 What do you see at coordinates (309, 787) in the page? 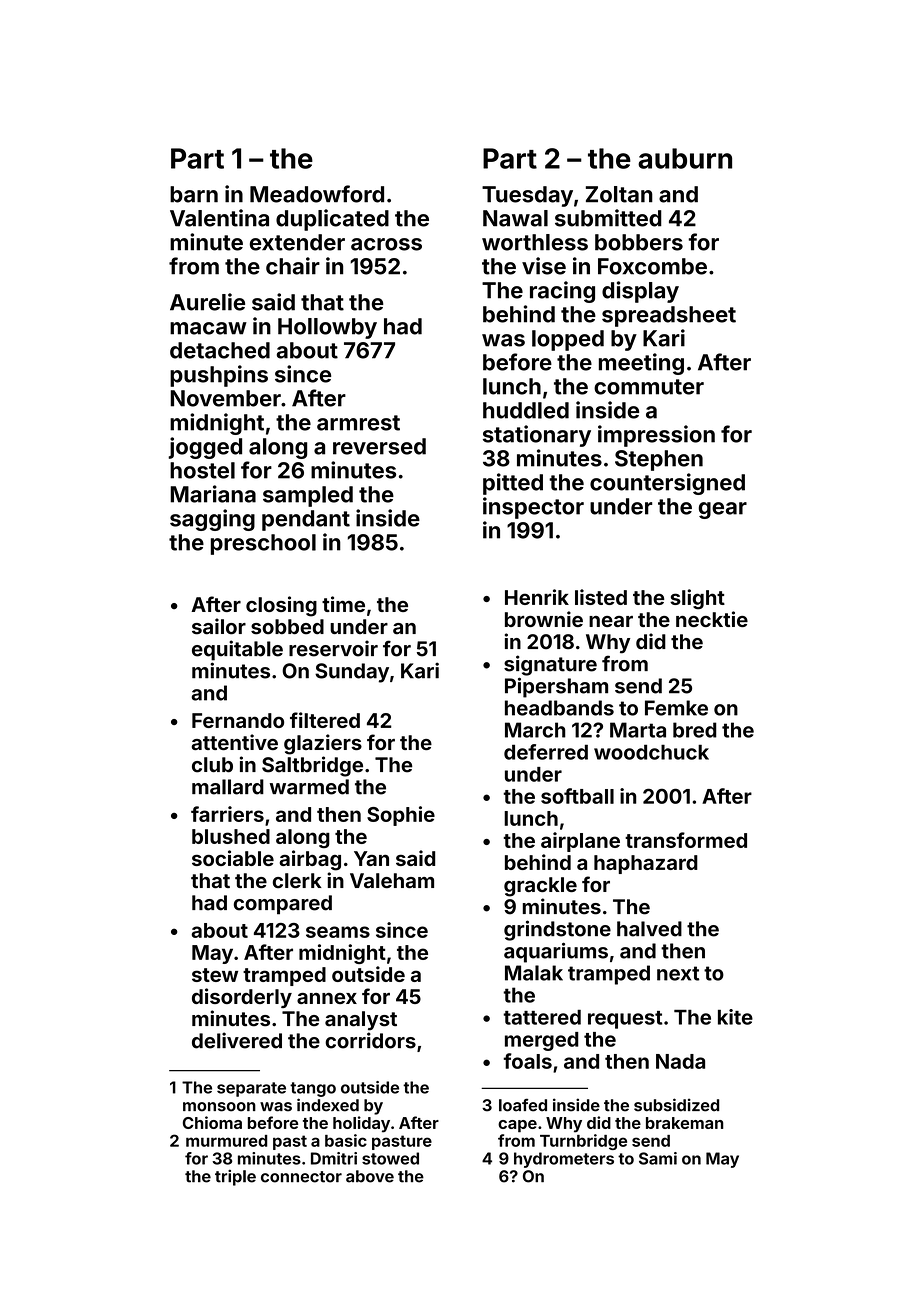
I see `warmed` at bounding box center [309, 787].
